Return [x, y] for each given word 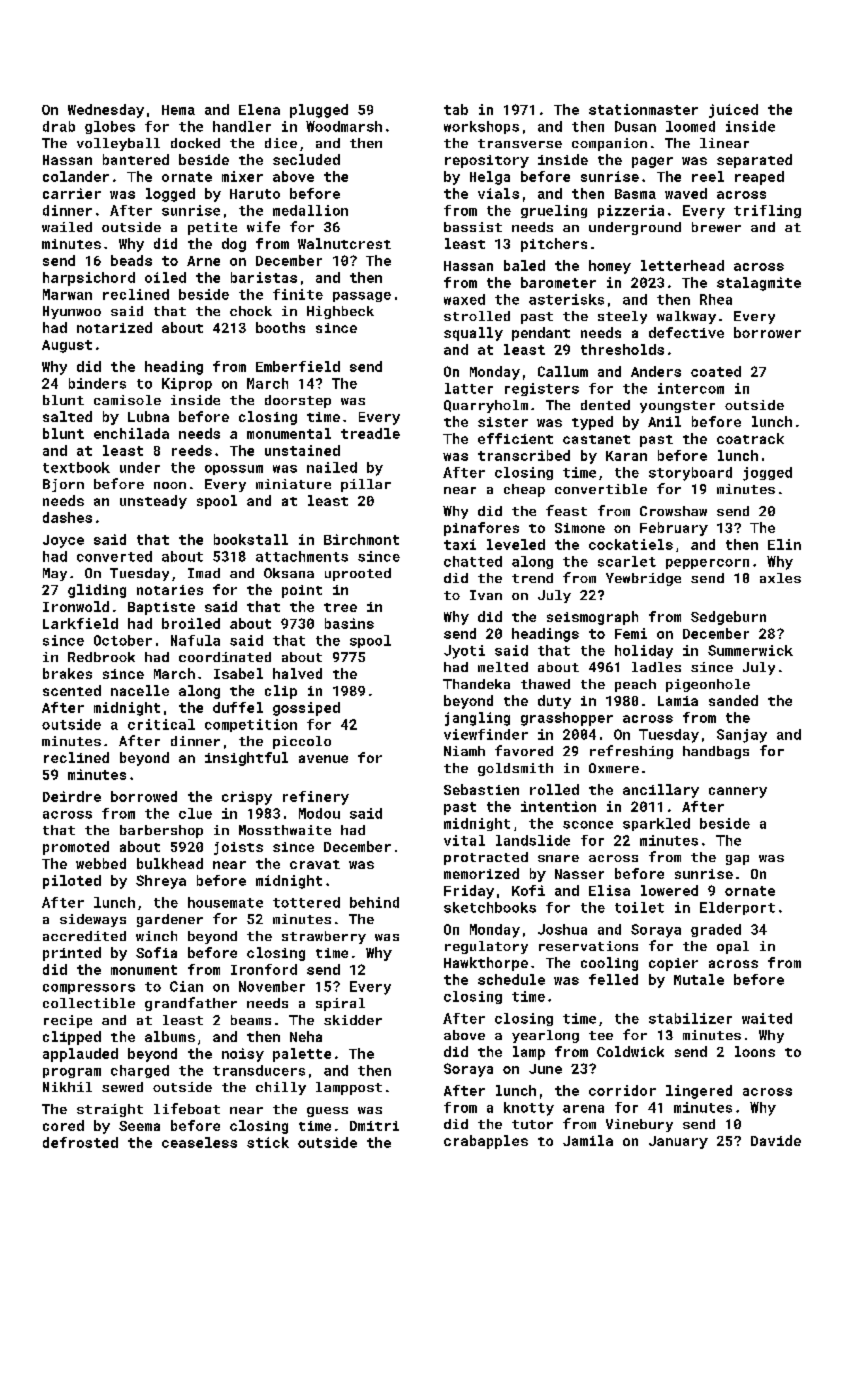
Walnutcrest [344, 243]
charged [140, 1071]
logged [170, 195]
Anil [664, 421]
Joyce [63, 541]
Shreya [161, 882]
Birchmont [361, 539]
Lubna [148, 416]
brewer [716, 227]
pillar [366, 485]
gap [737, 860]
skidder [353, 1020]
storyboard [690, 474]
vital [464, 840]
